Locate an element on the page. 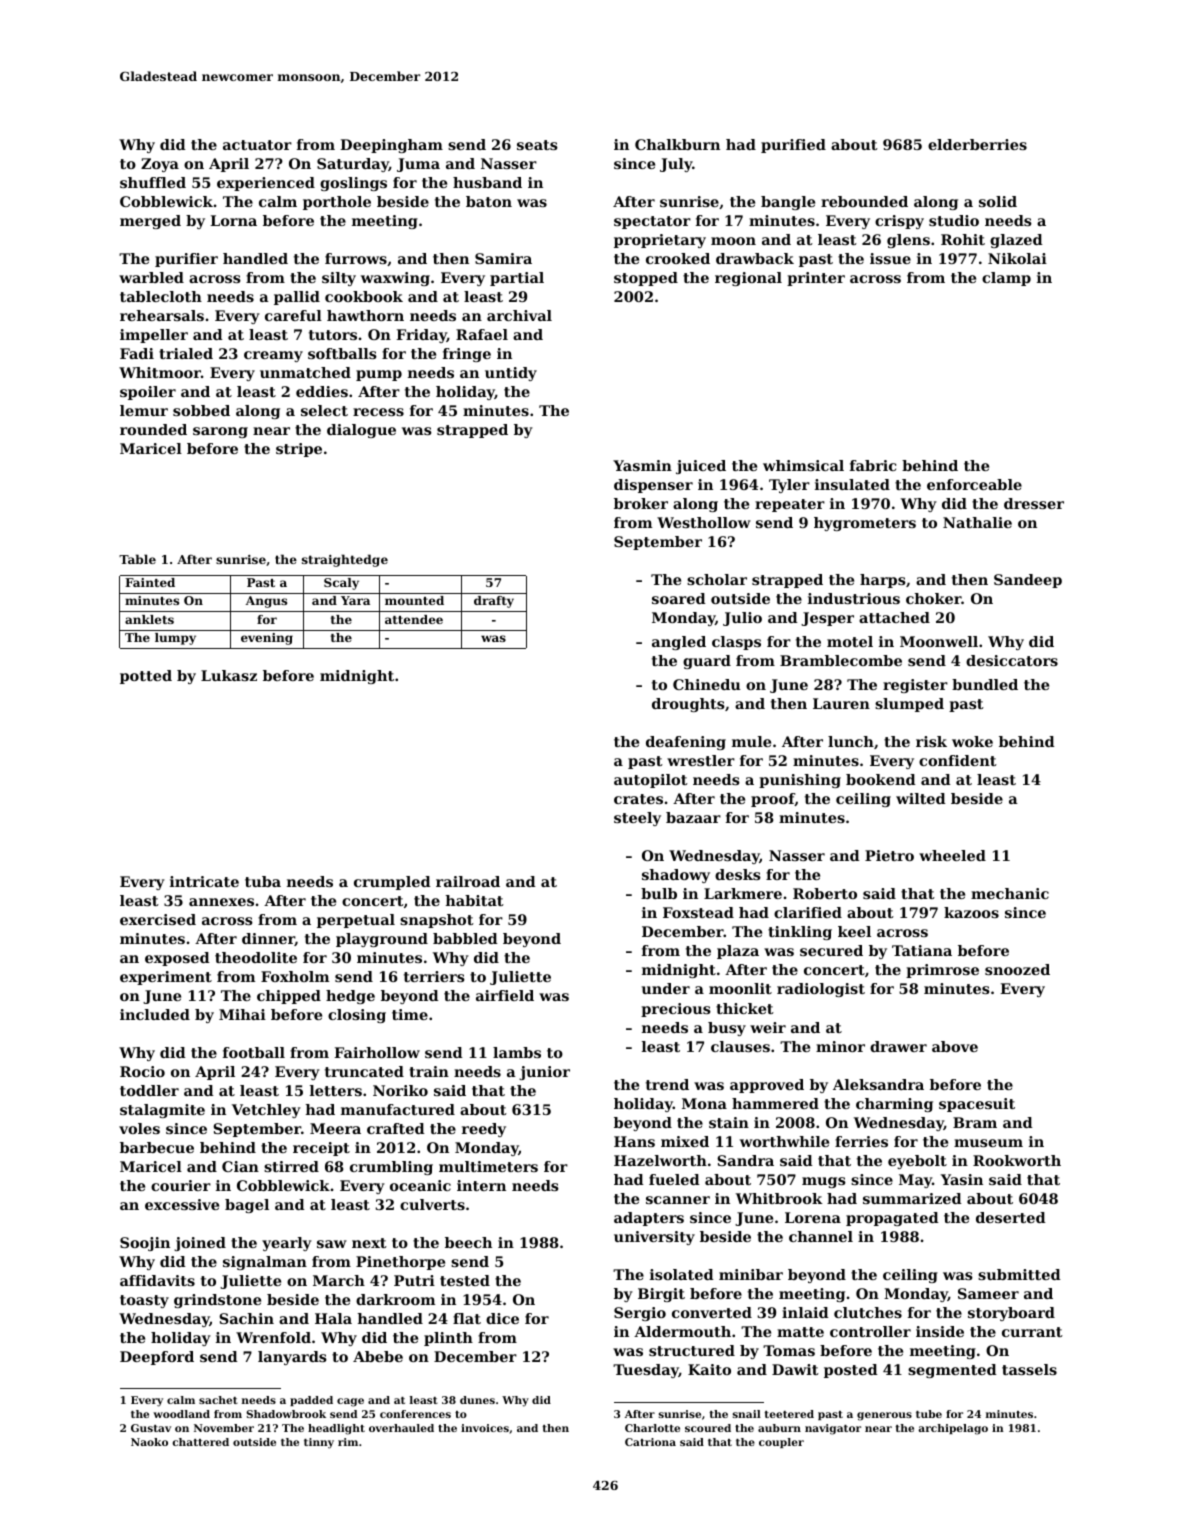 The height and width of the image is (1534, 1185). Catriona is located at coordinates (650, 1442).
